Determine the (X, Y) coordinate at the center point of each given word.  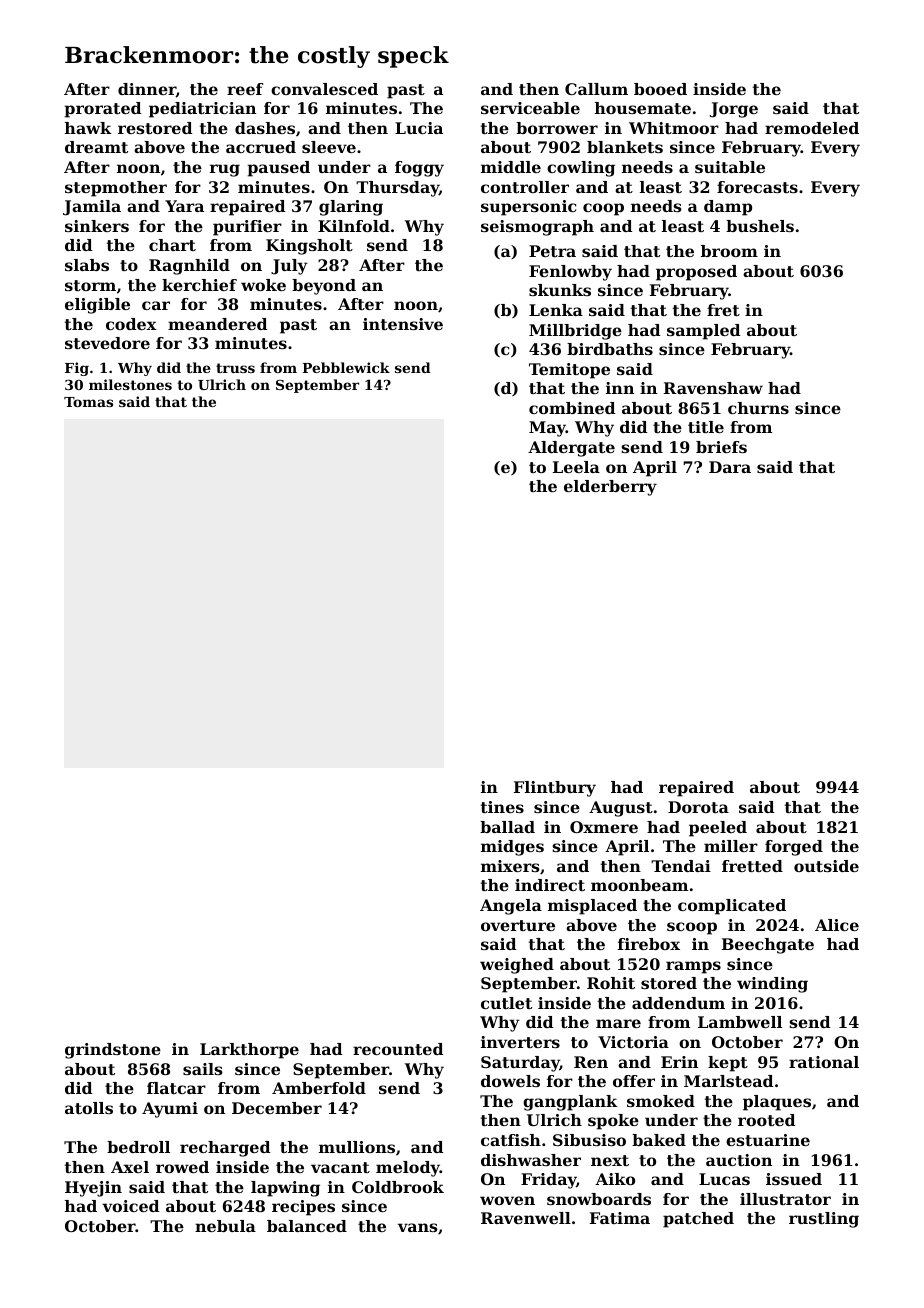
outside (826, 866)
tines (502, 807)
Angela (511, 907)
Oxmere (604, 827)
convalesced (324, 89)
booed (660, 89)
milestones (130, 384)
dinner (147, 90)
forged (794, 848)
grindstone (113, 1051)
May (547, 429)
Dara (730, 467)
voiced (130, 1206)
